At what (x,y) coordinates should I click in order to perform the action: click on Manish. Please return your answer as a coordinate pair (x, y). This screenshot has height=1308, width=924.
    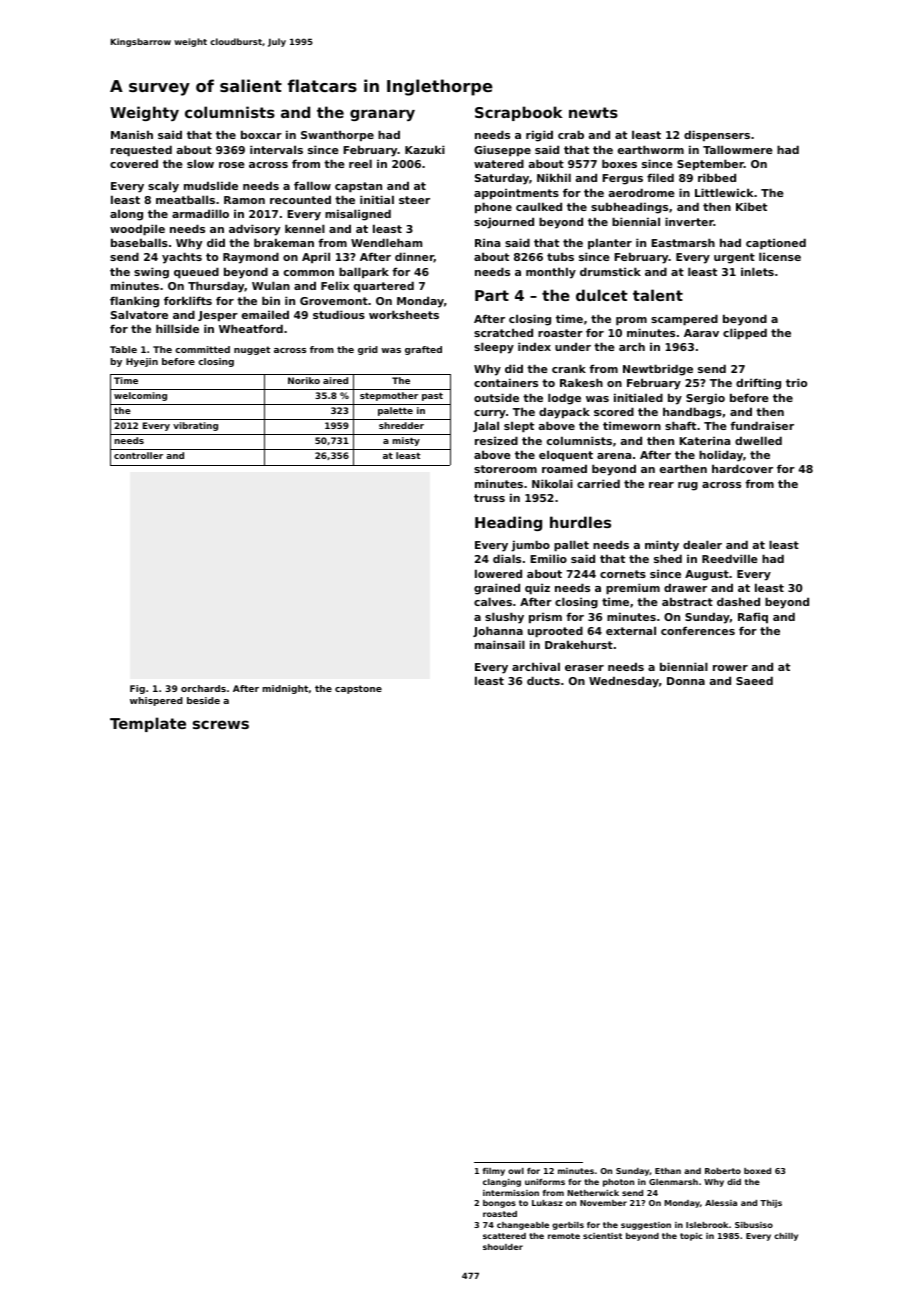
    Looking at the image, I should click on (132, 134).
